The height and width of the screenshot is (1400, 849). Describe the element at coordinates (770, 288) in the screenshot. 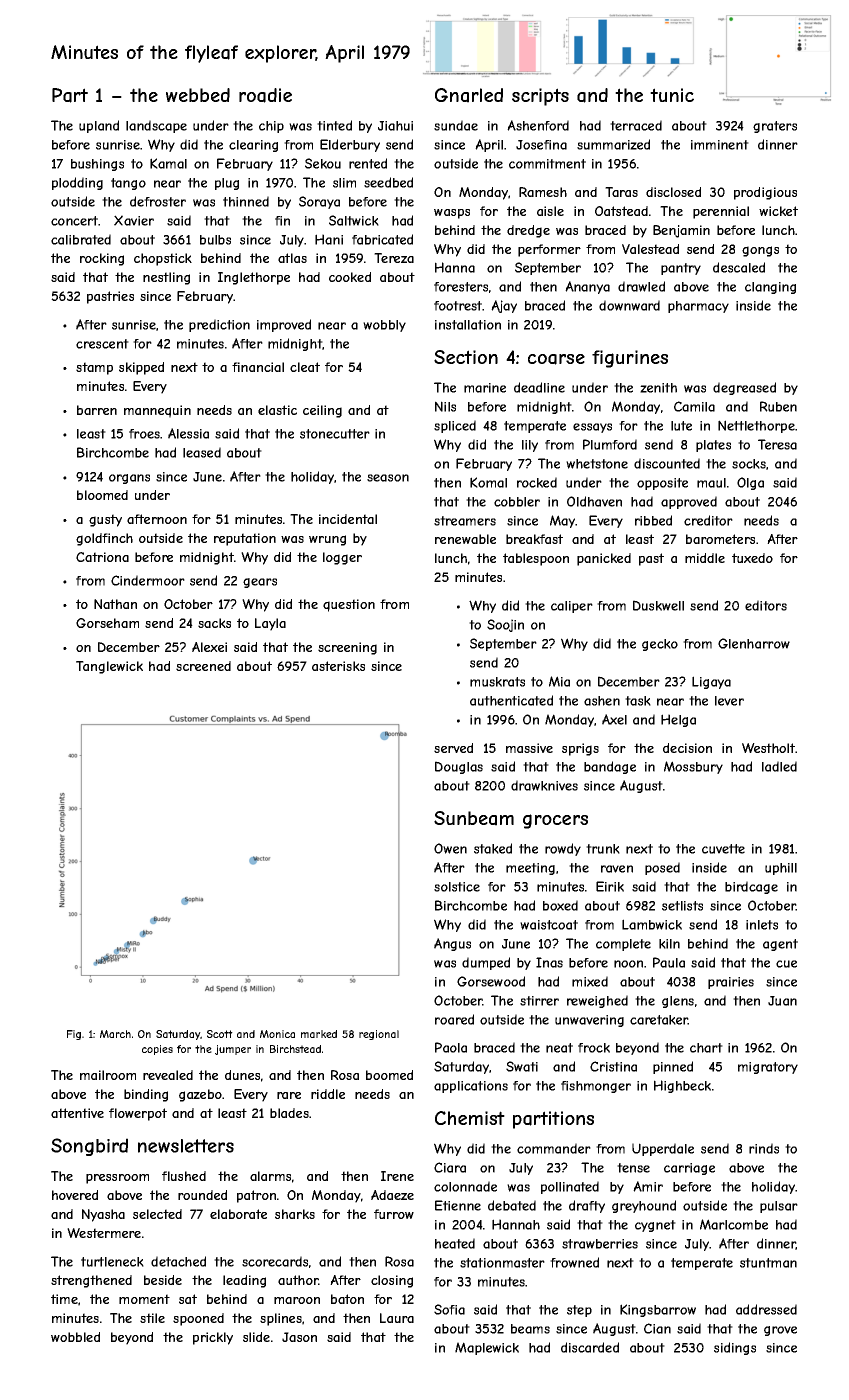

I see `clanging` at that location.
